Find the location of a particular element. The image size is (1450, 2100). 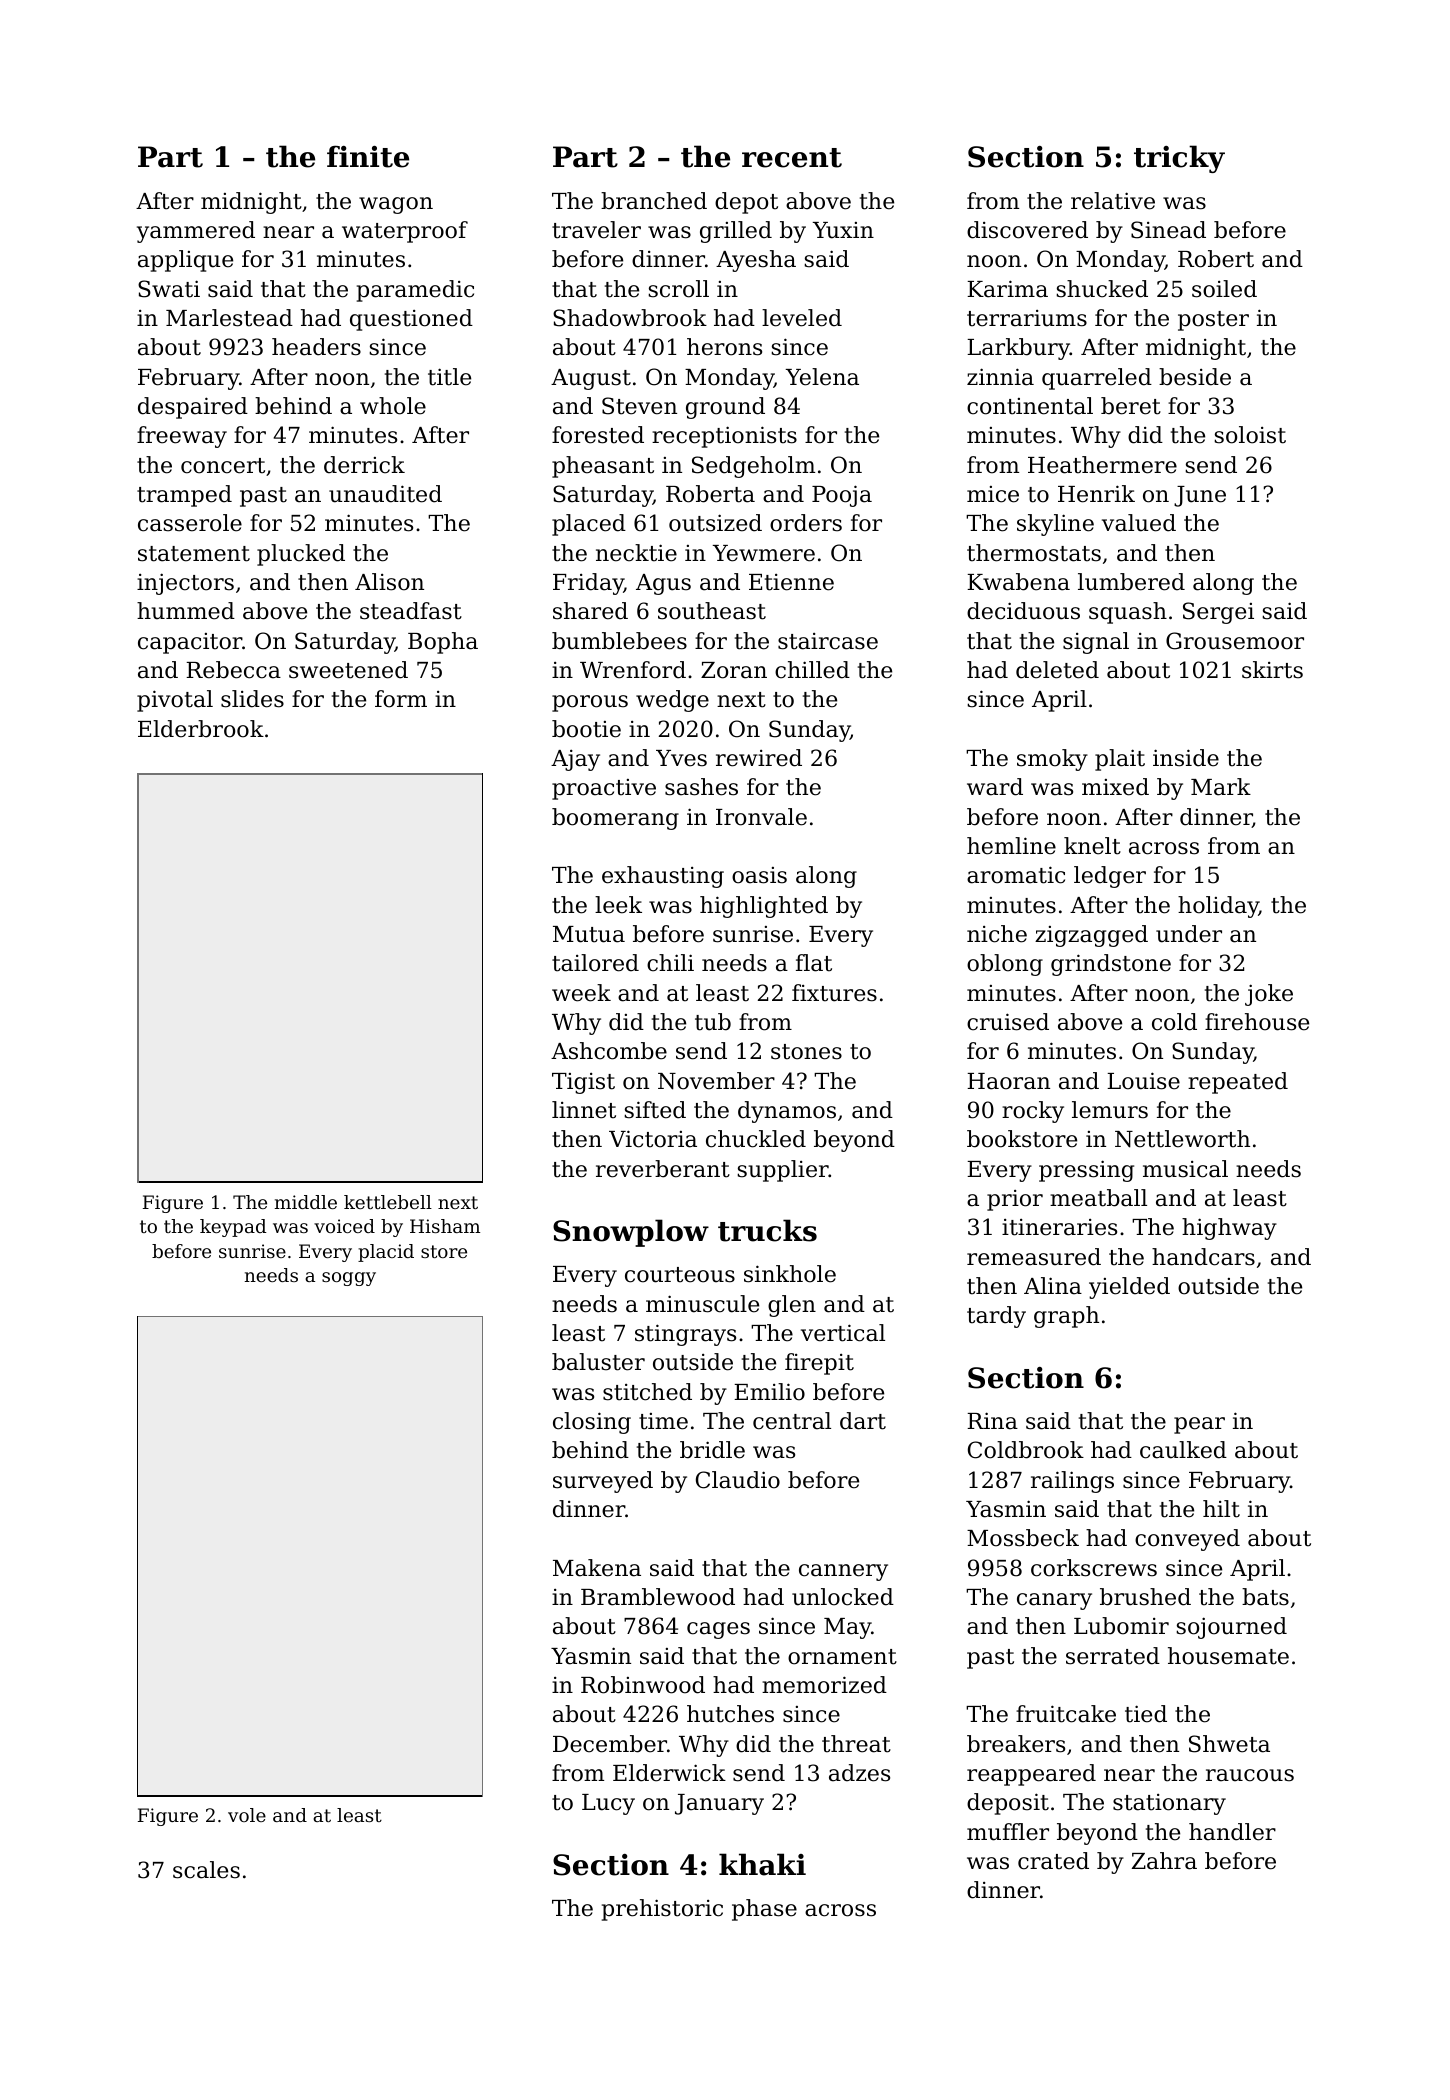

plait is located at coordinates (1120, 760).
